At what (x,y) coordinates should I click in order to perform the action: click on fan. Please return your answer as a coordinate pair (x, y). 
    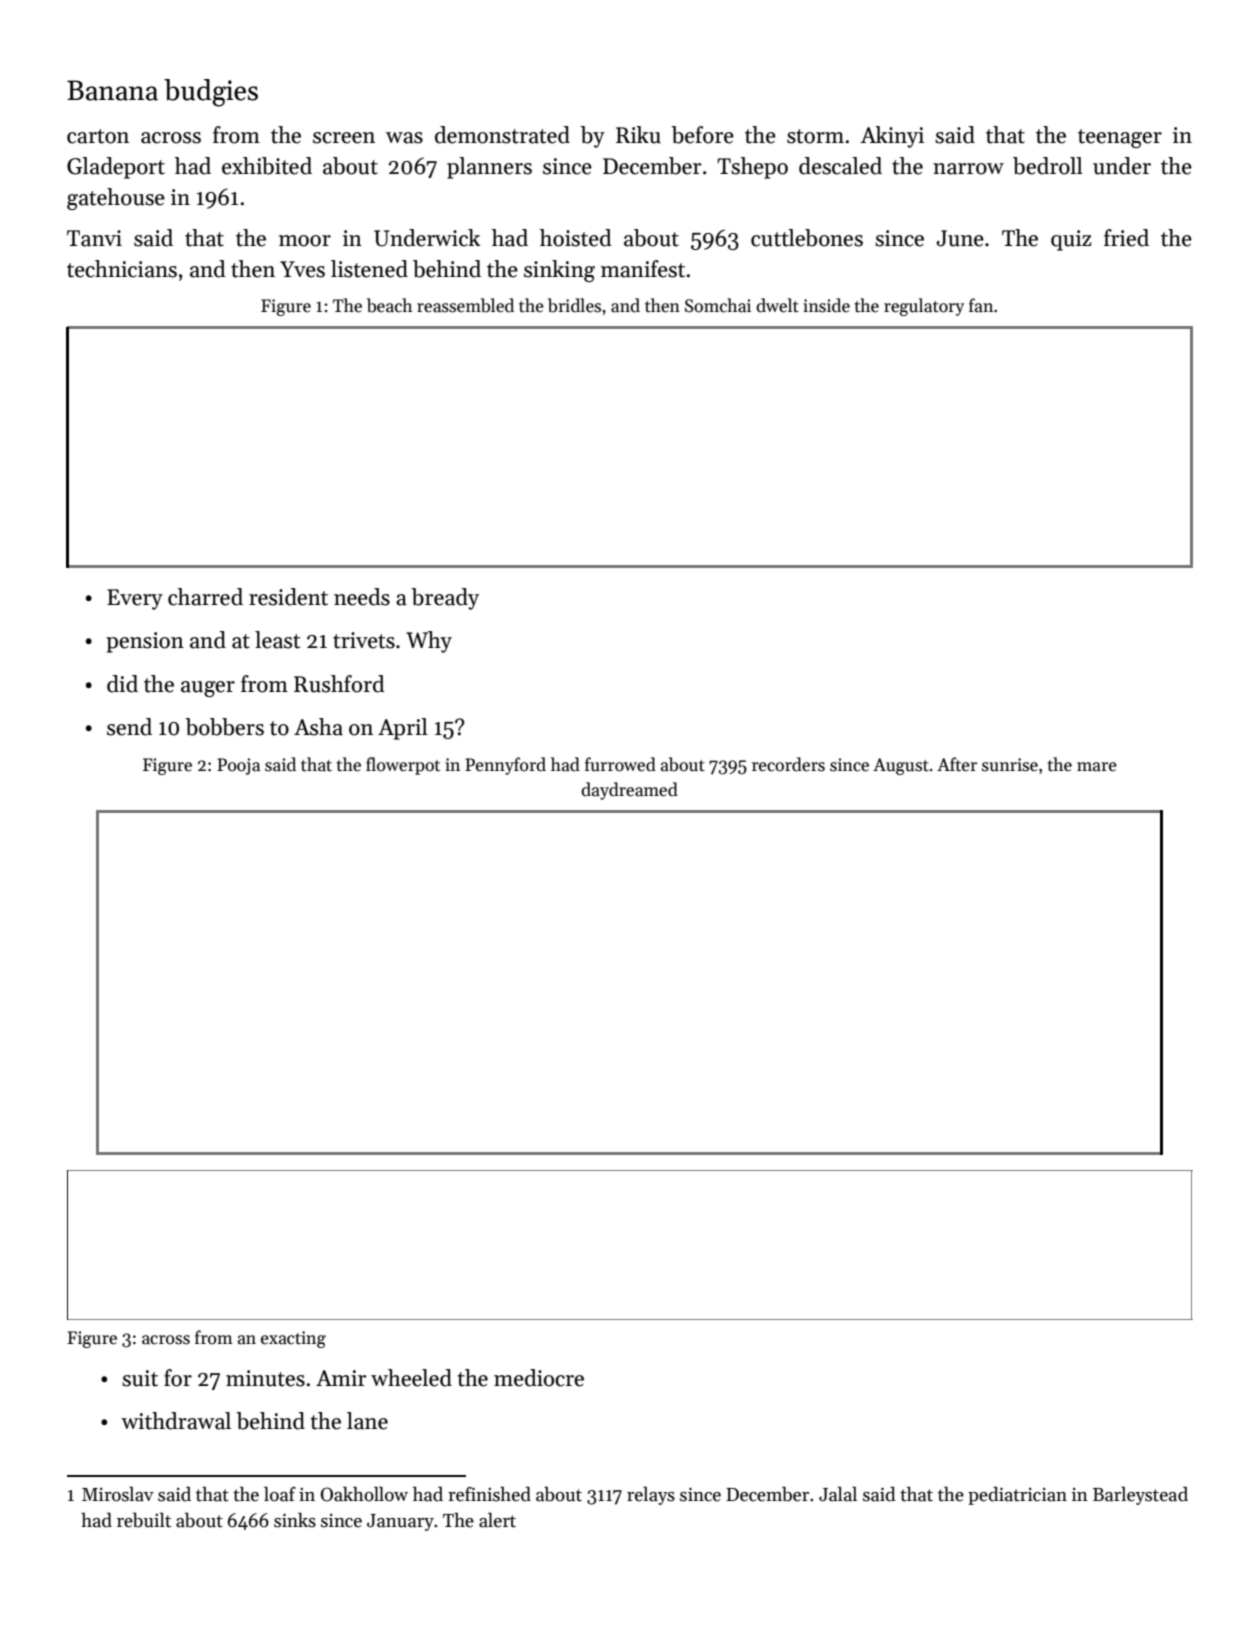
    Looking at the image, I should click on (981, 305).
